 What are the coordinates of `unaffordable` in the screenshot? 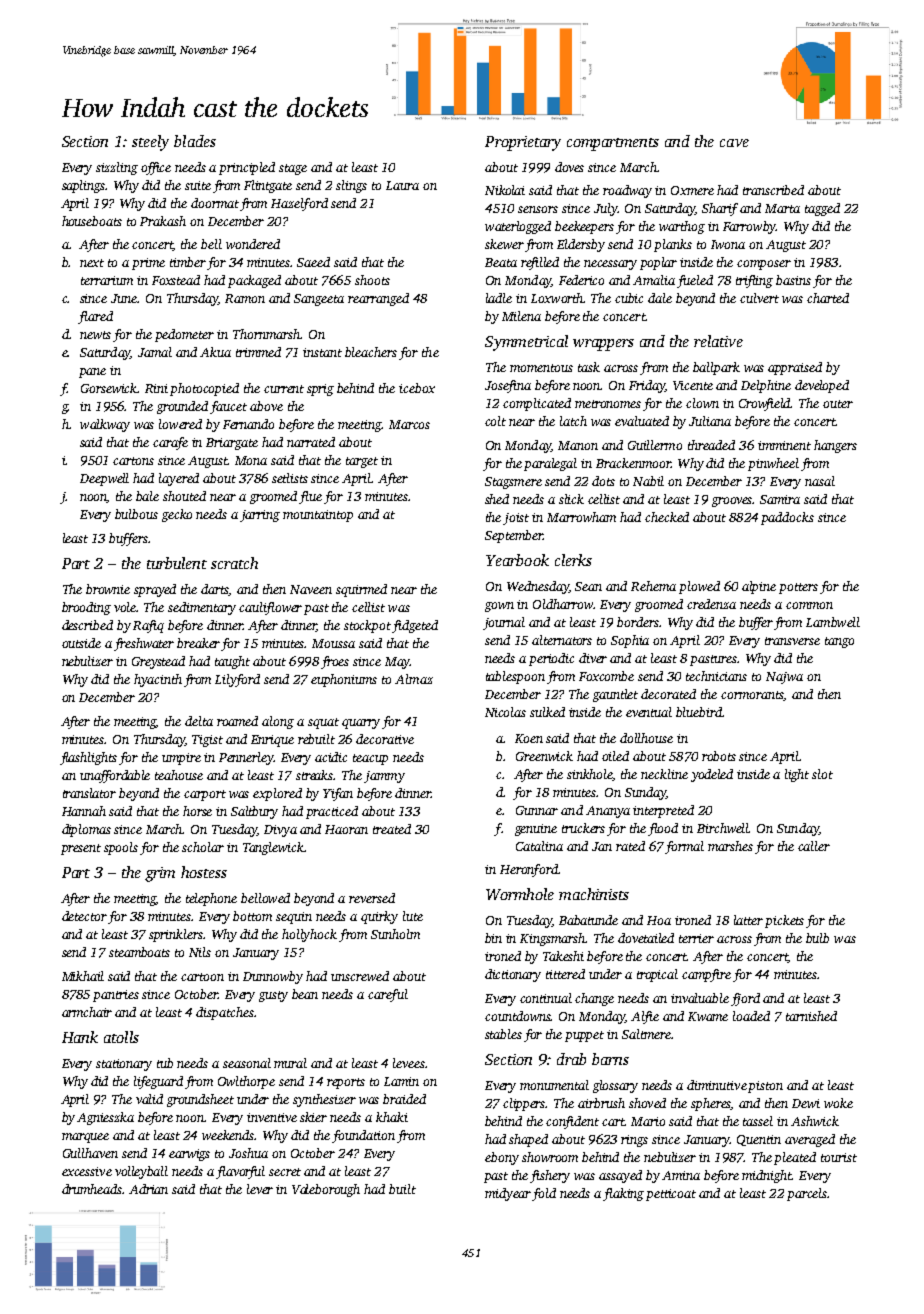 It's located at (115, 776).
